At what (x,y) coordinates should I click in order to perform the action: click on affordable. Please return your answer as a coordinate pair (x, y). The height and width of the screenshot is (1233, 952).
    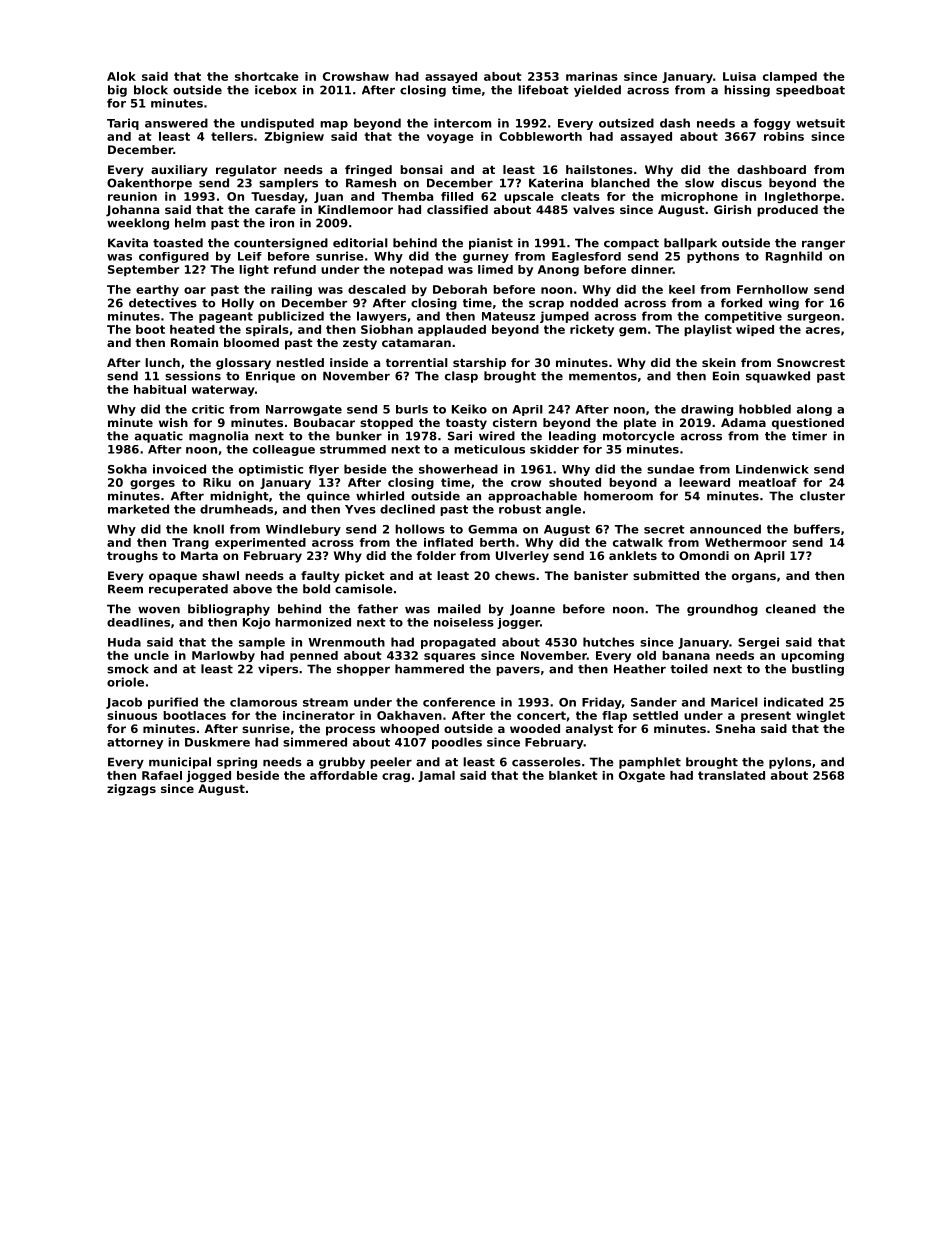
    Looking at the image, I should click on (344, 775).
